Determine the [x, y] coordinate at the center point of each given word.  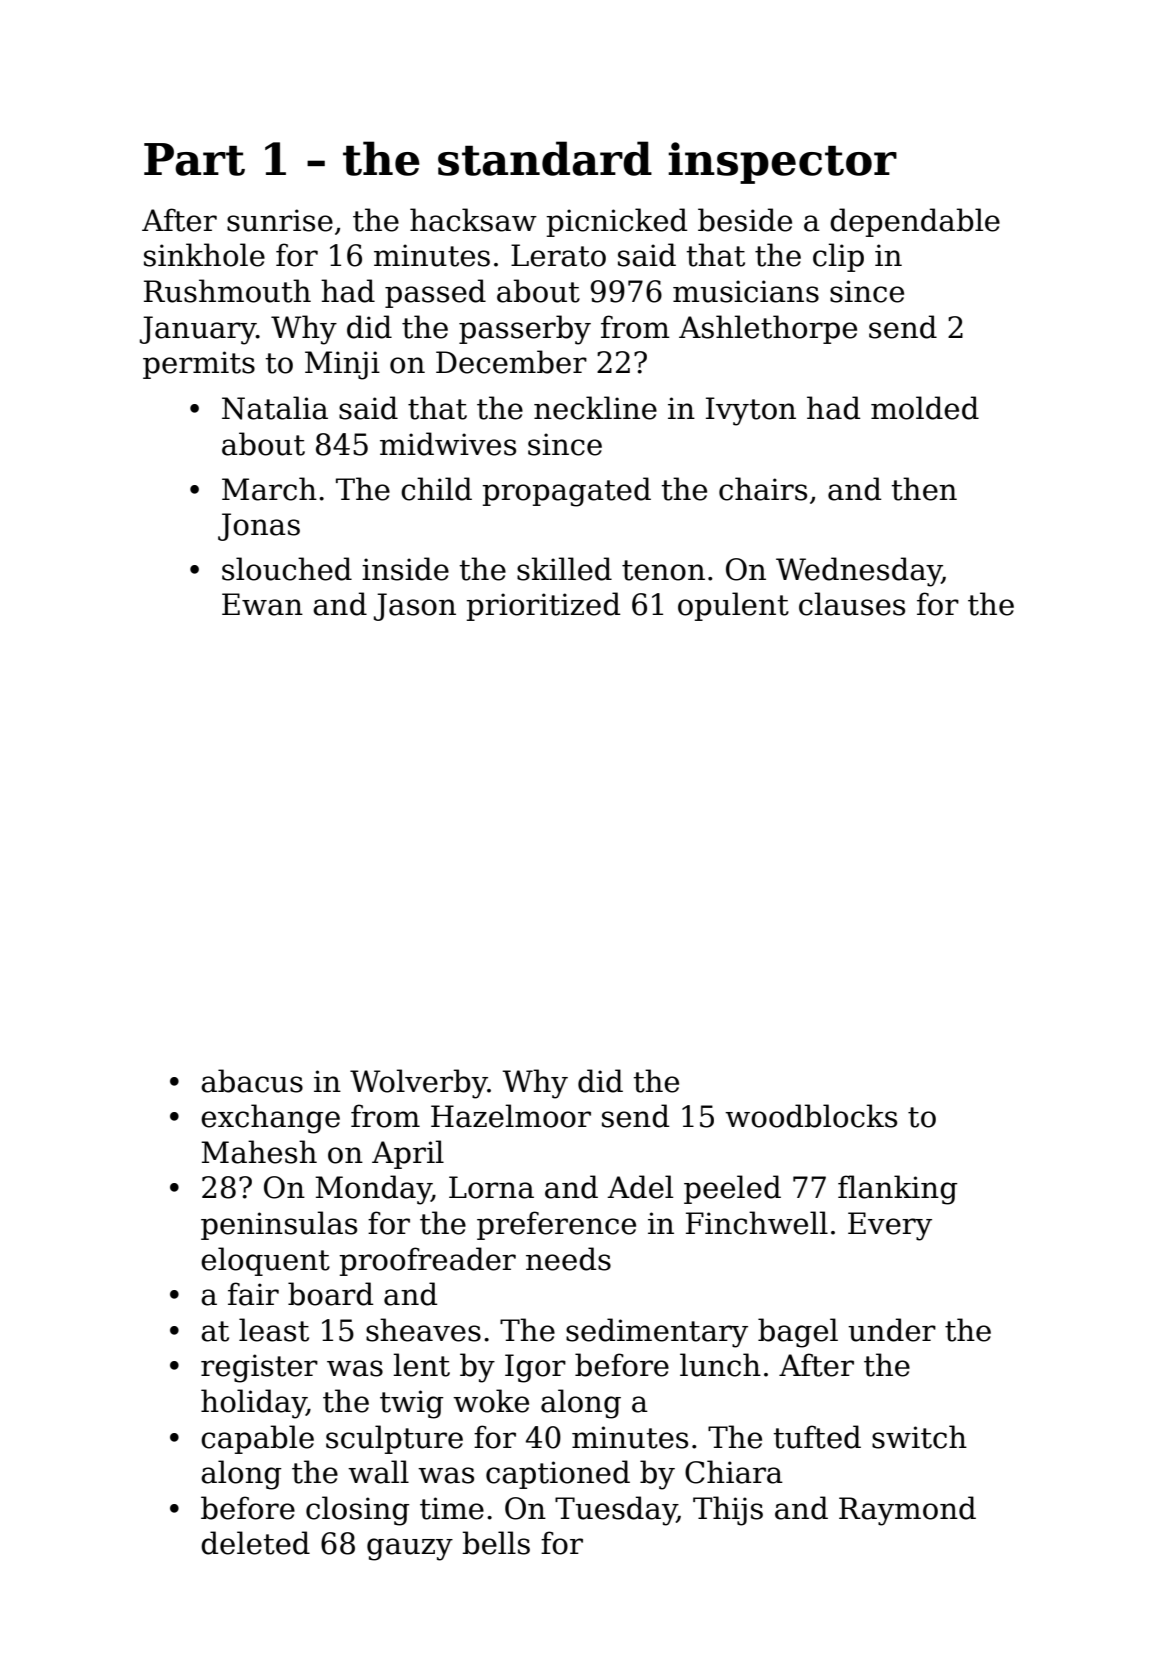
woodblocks [811, 1116]
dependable [915, 222]
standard [545, 158]
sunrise [280, 220]
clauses [852, 604]
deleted [255, 1543]
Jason [415, 607]
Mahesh [259, 1152]
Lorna [491, 1187]
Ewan [262, 604]
